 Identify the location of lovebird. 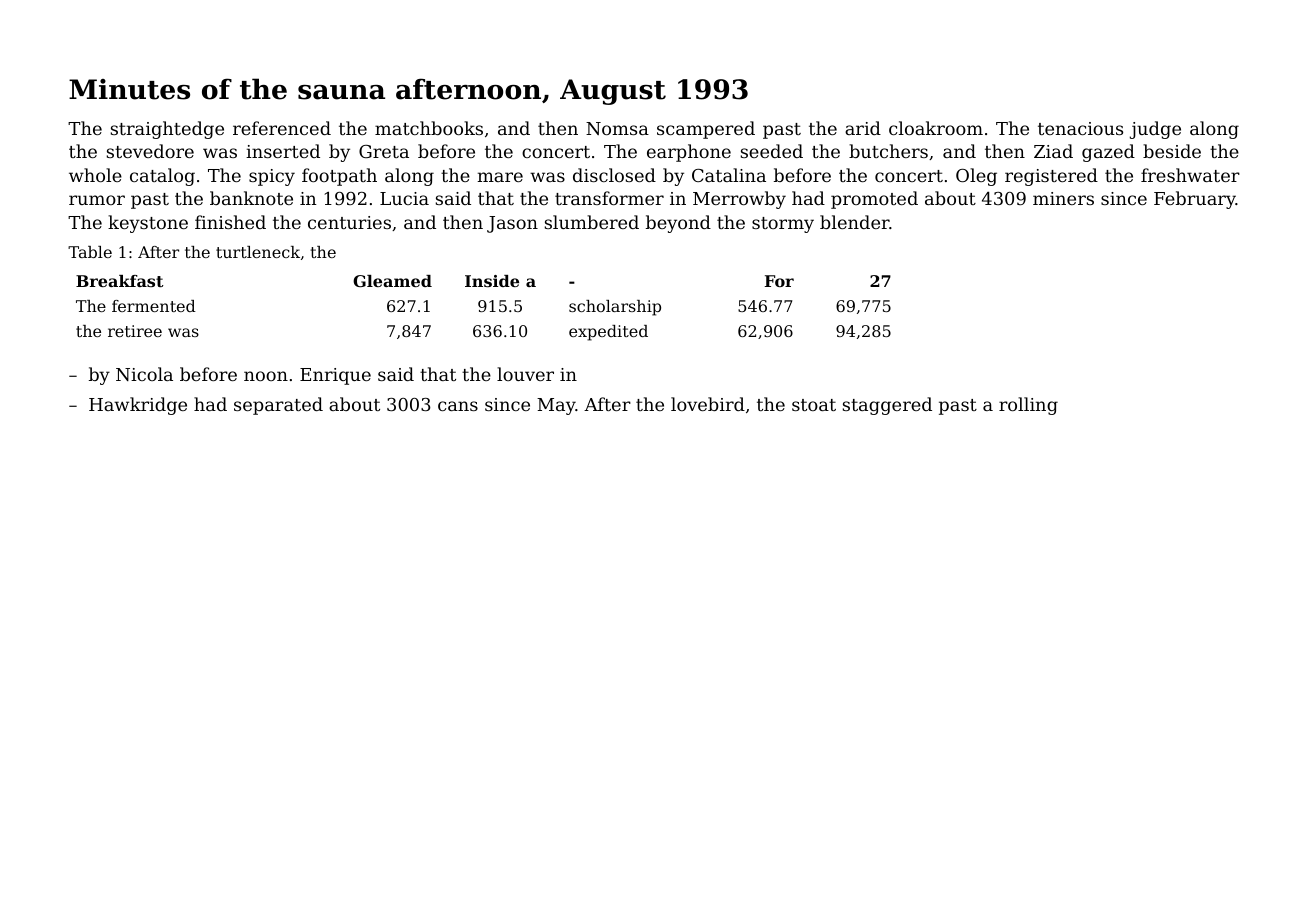
(708, 404).
